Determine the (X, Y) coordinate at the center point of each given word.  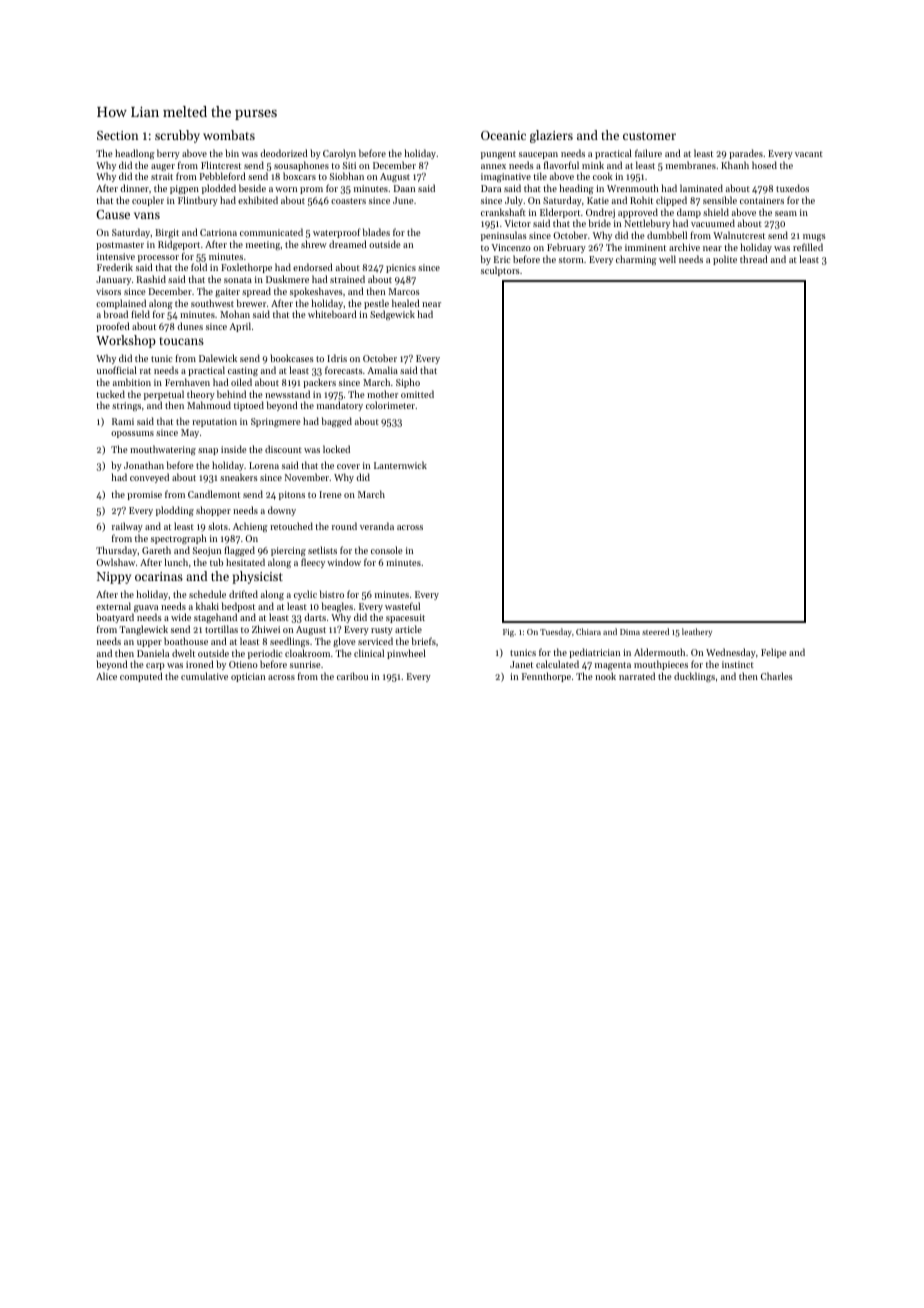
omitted (417, 394)
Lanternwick (400, 465)
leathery (697, 632)
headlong (135, 154)
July (514, 201)
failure (648, 153)
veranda (377, 526)
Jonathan (144, 465)
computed (141, 677)
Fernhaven (187, 382)
